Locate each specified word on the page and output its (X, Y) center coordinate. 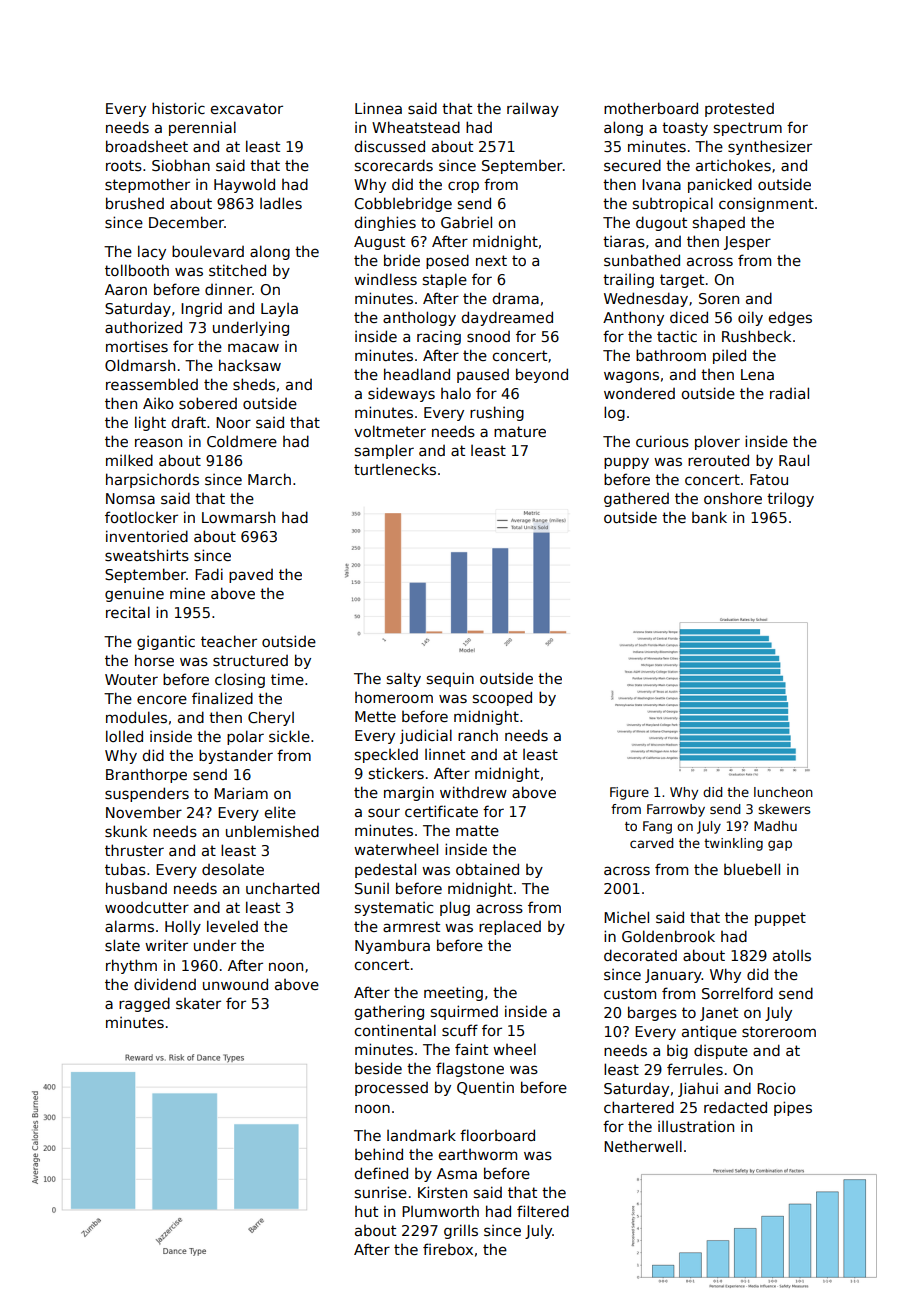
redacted (735, 1107)
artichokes (733, 165)
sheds (254, 384)
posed (447, 261)
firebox (448, 1249)
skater (198, 1003)
